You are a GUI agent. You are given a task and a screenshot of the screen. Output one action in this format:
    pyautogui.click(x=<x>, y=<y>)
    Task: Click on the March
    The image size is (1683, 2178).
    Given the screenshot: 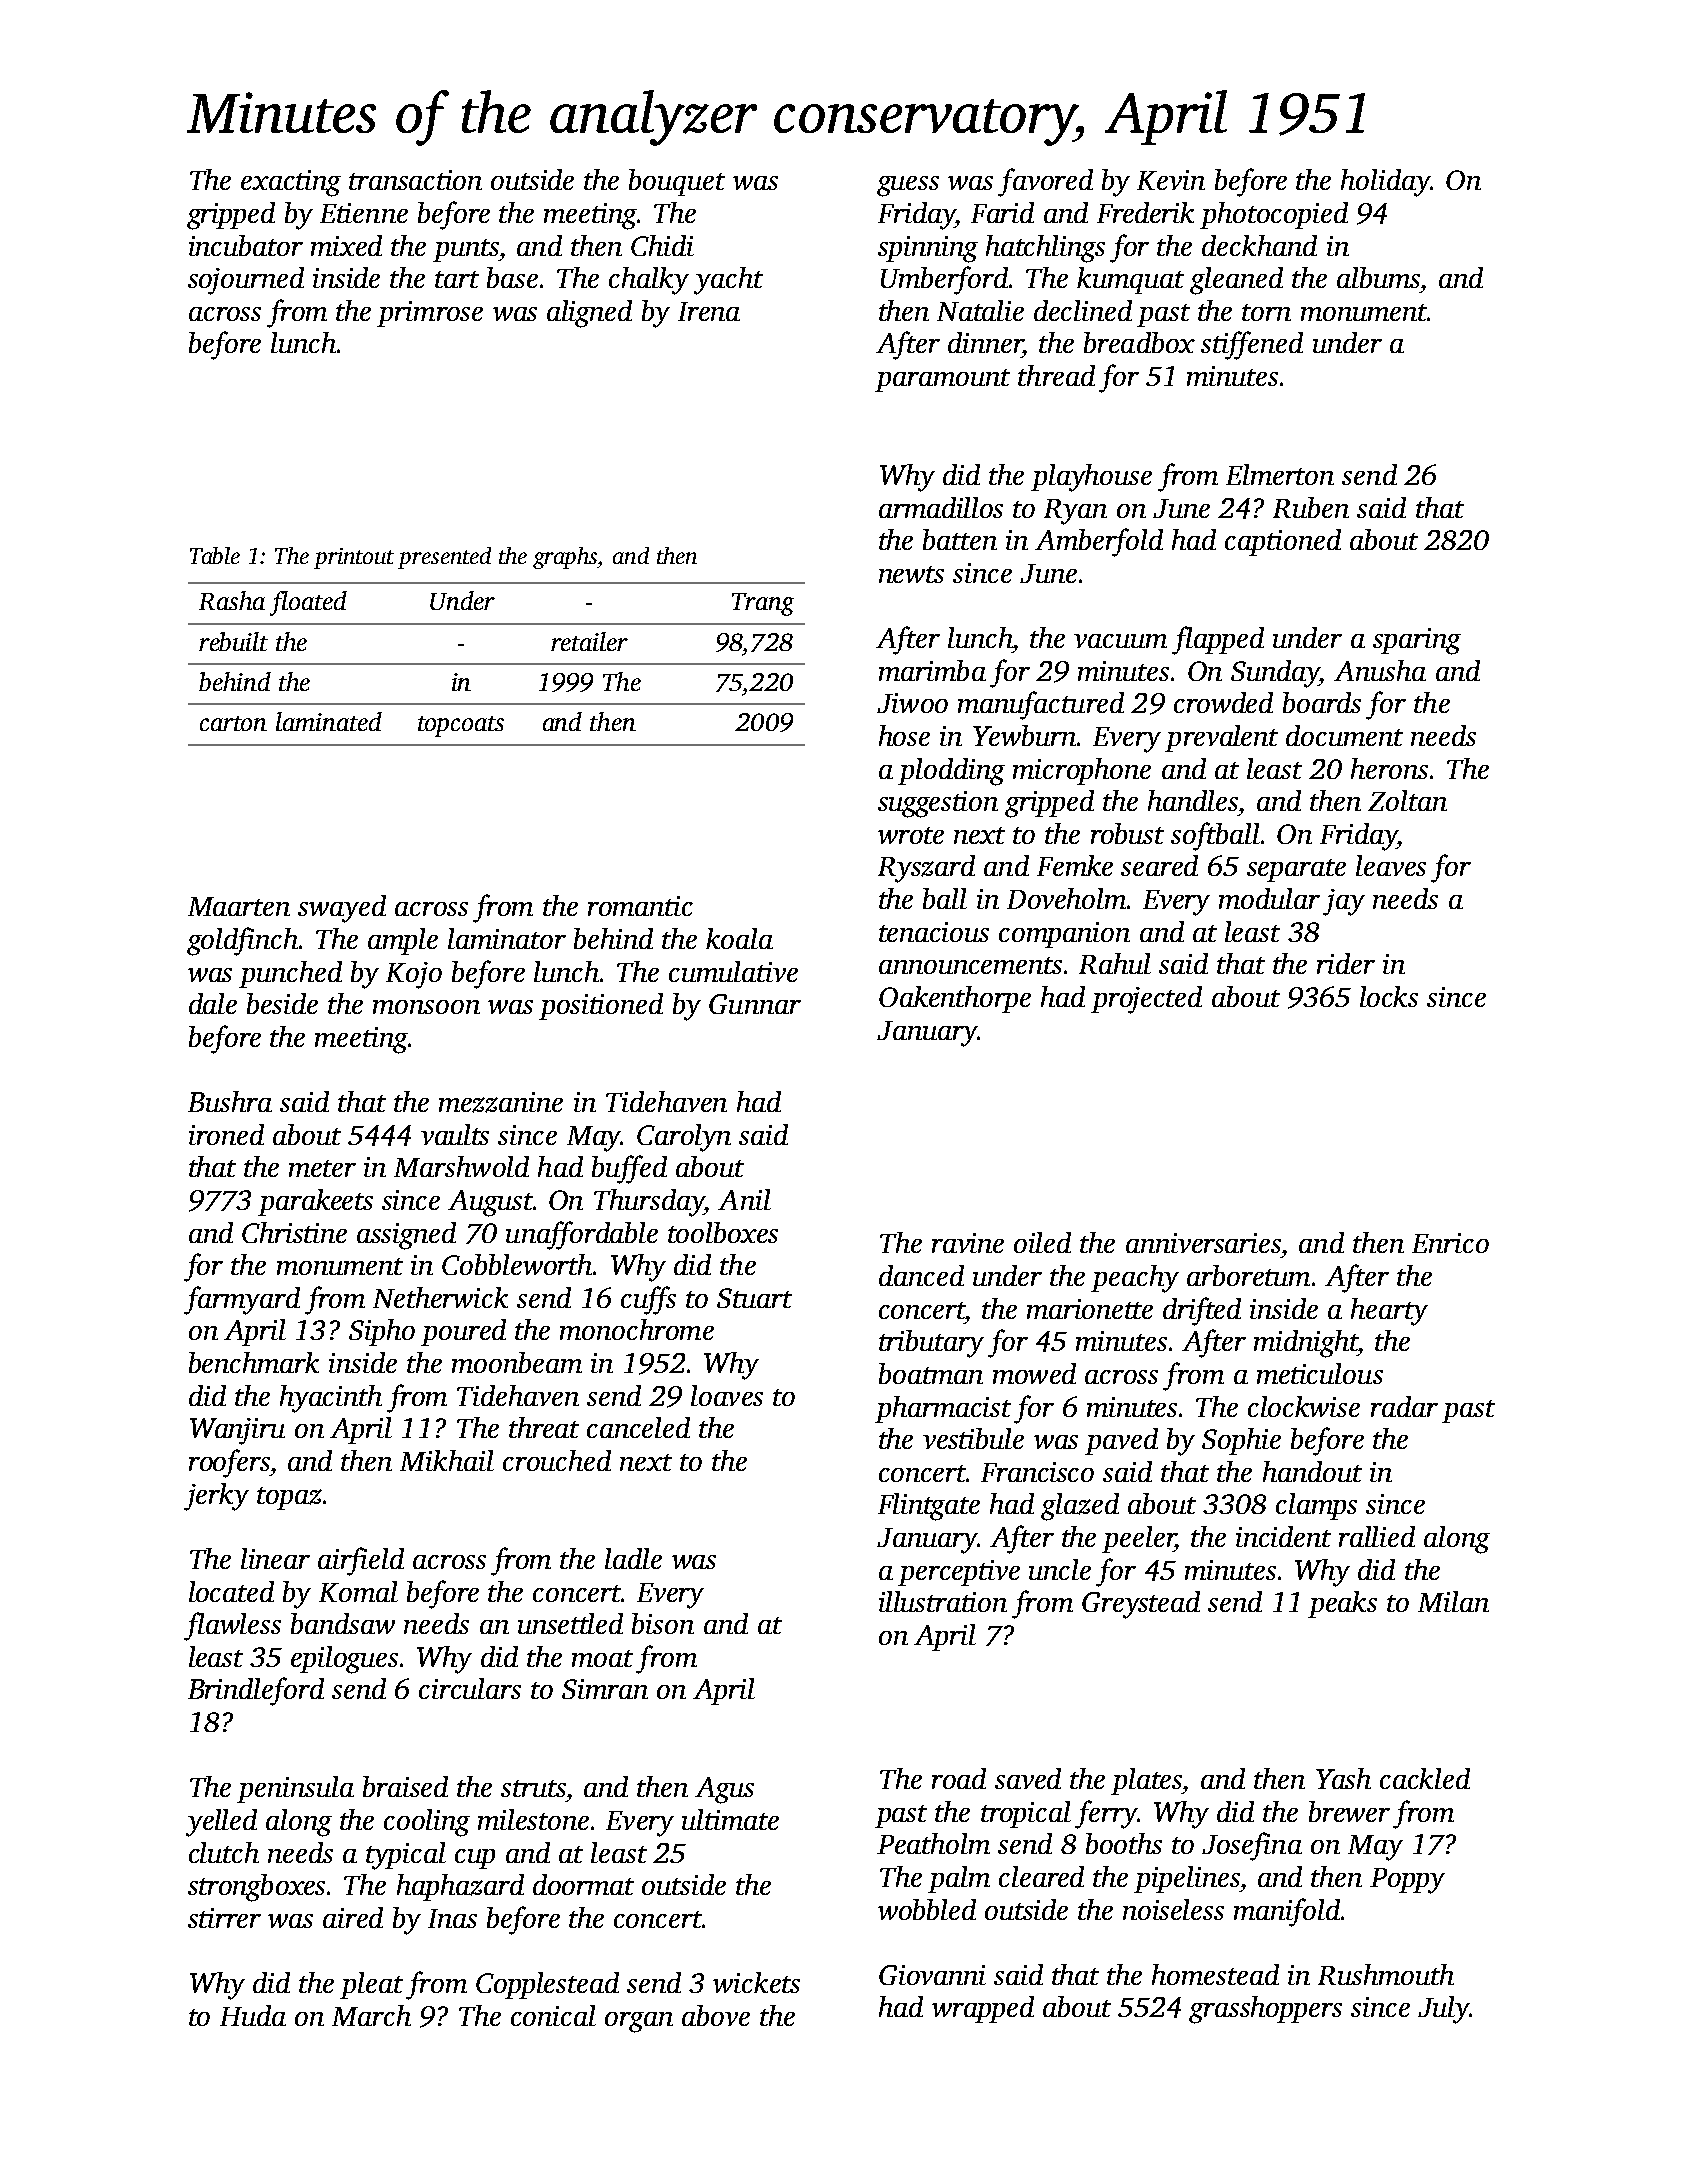 What is the action you would take?
    pyautogui.click(x=371, y=2015)
